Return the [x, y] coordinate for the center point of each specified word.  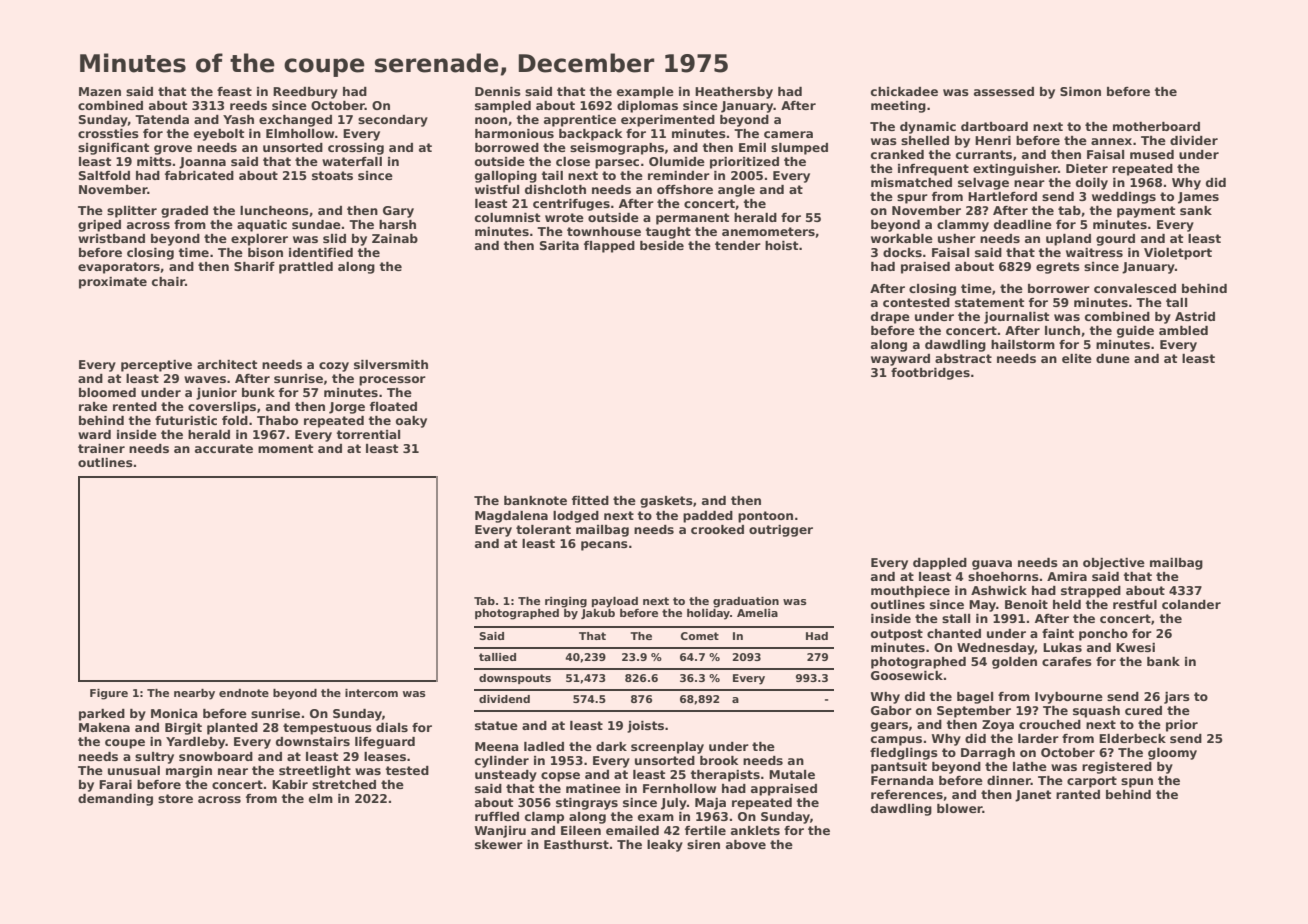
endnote [244, 693]
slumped [799, 149]
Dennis [498, 91]
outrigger [781, 531]
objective [1114, 564]
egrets [1058, 268]
